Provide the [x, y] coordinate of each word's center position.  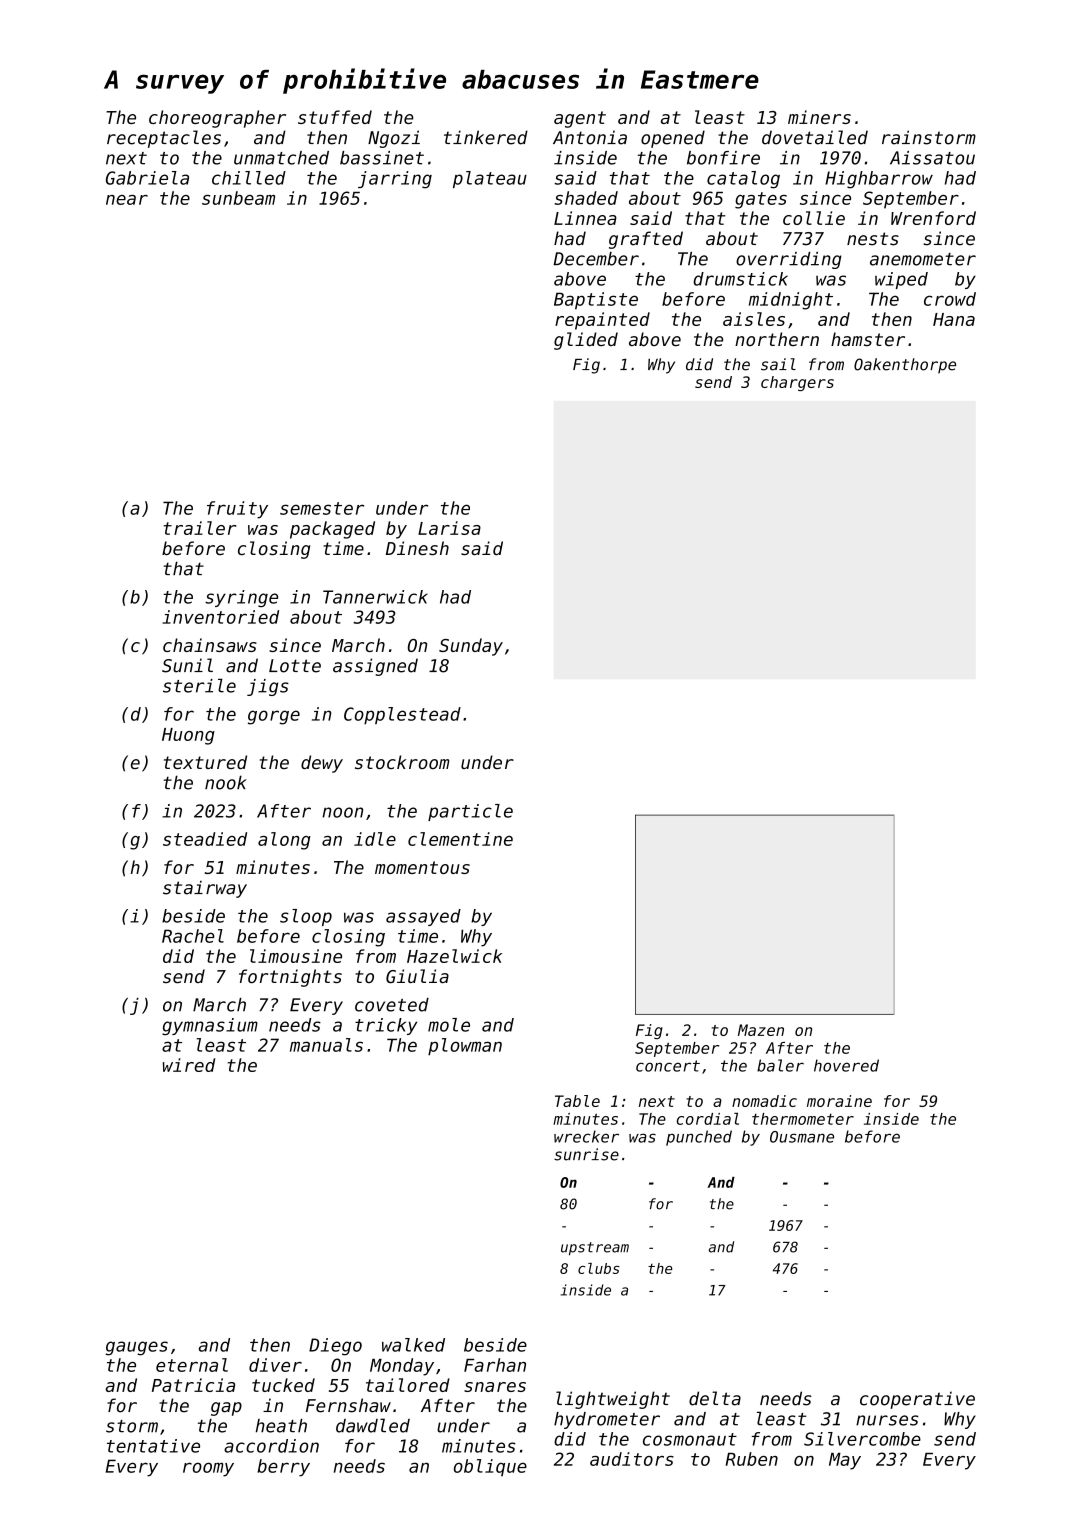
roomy [208, 1469]
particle [470, 812]
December [596, 259]
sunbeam [238, 198]
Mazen [761, 1030]
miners [819, 117]
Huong [188, 736]
